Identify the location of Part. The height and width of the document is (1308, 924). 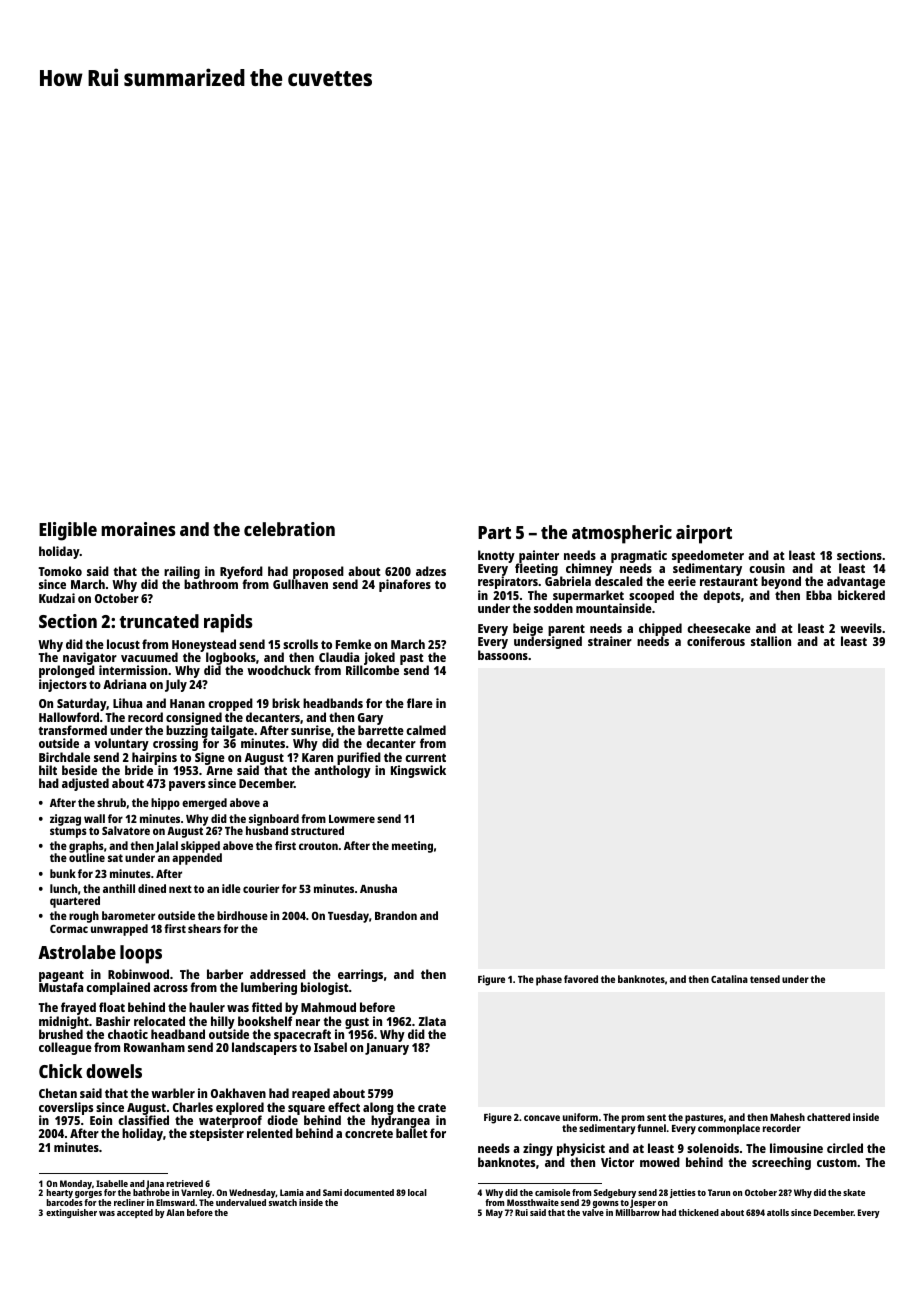
(494, 532).
